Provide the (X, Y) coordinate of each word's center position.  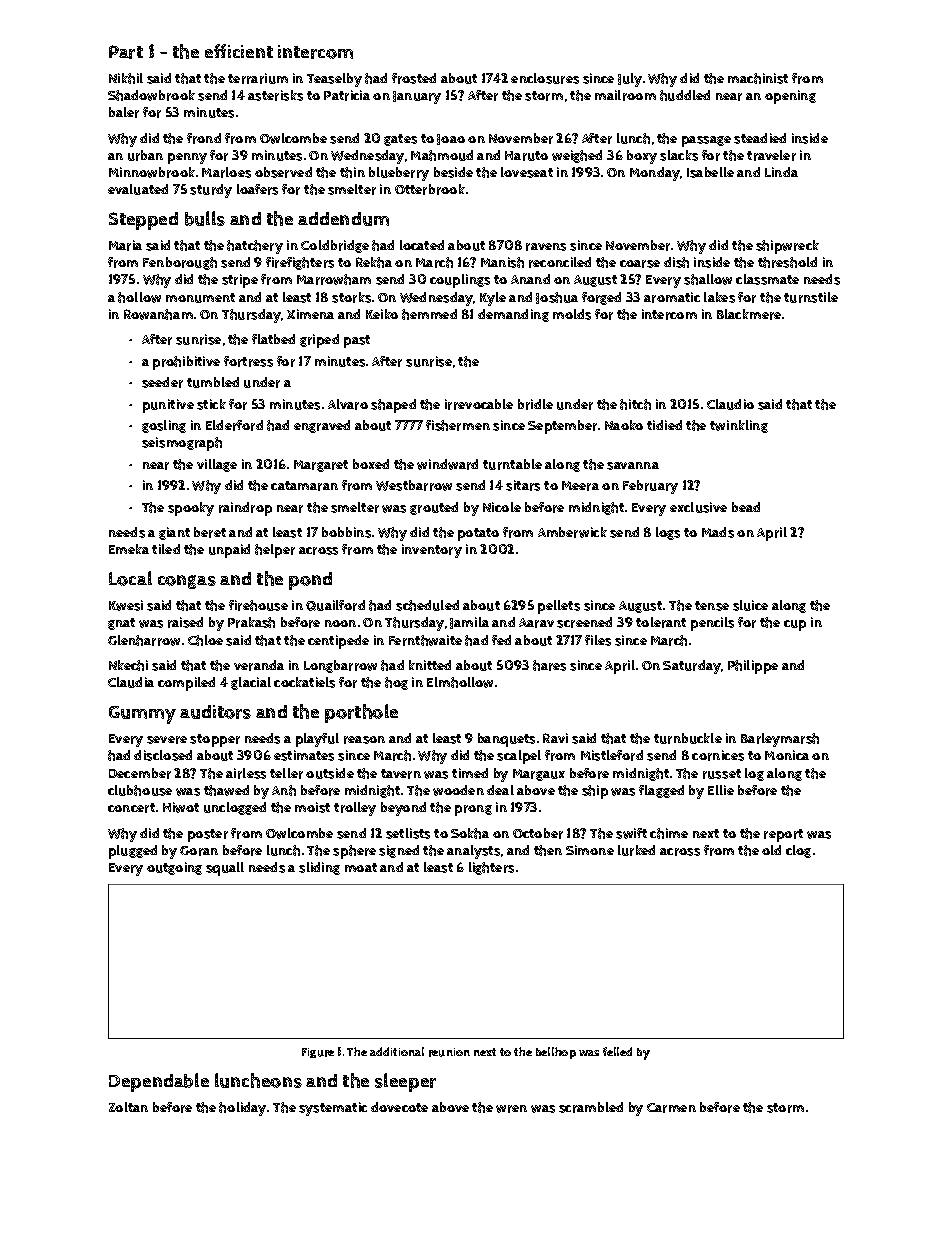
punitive (168, 406)
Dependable (159, 1082)
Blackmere (749, 314)
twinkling (739, 426)
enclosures (545, 78)
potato (478, 534)
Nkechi (128, 665)
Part (126, 52)
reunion (449, 1052)
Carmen (671, 1108)
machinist (758, 78)
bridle (535, 404)
